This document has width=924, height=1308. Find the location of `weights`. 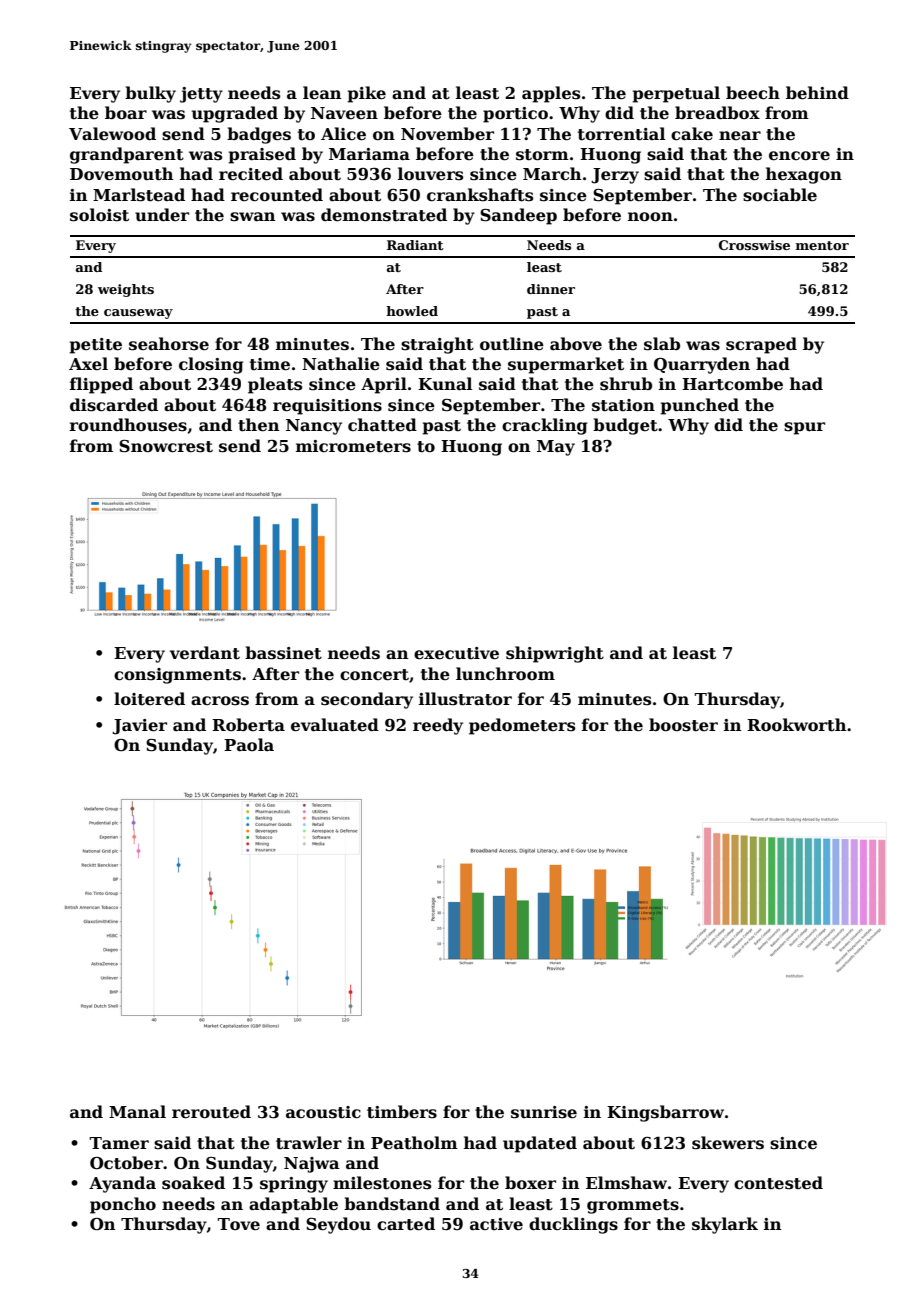

weights is located at coordinates (126, 290).
